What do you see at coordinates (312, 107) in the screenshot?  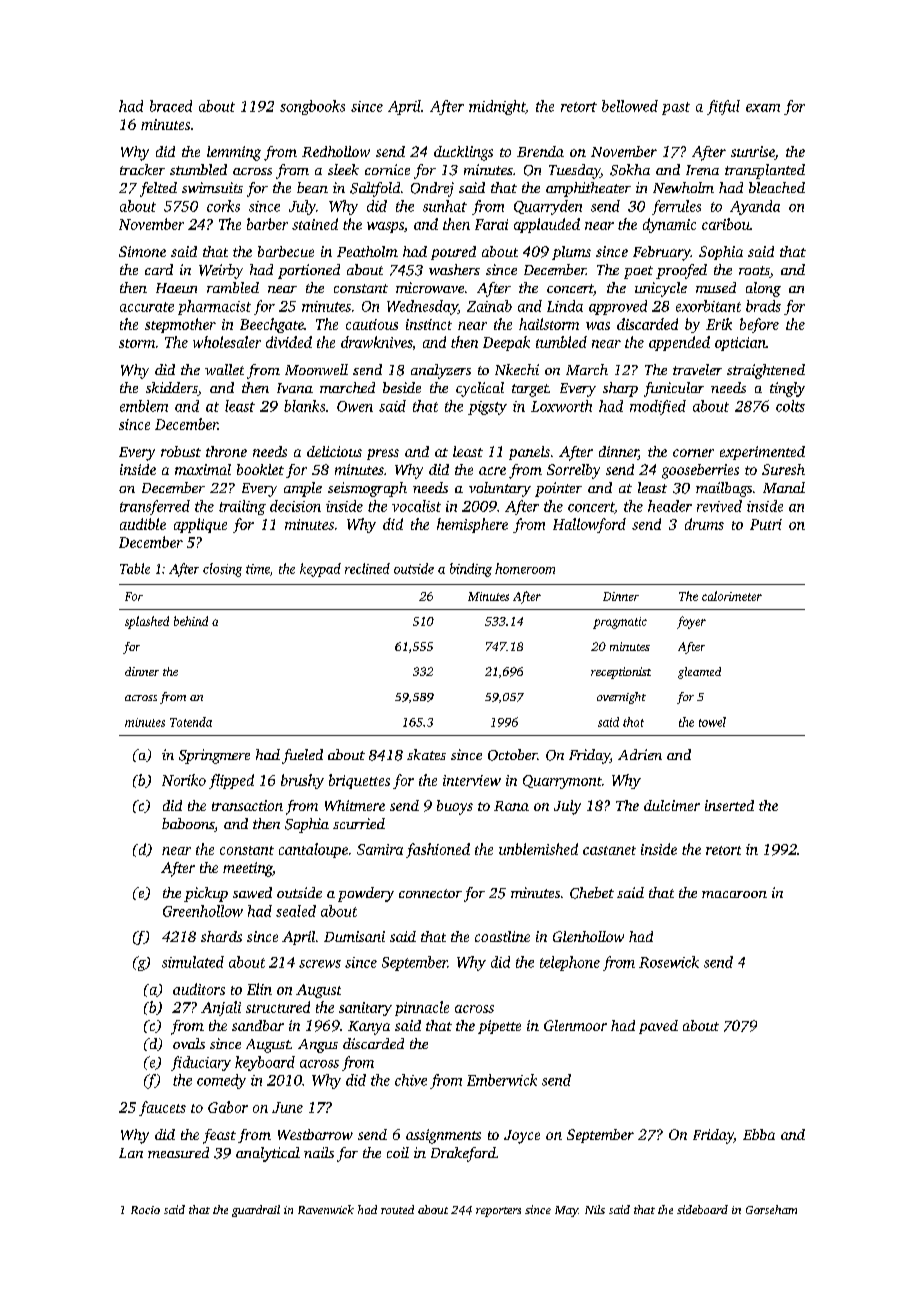 I see `songbooks` at bounding box center [312, 107].
